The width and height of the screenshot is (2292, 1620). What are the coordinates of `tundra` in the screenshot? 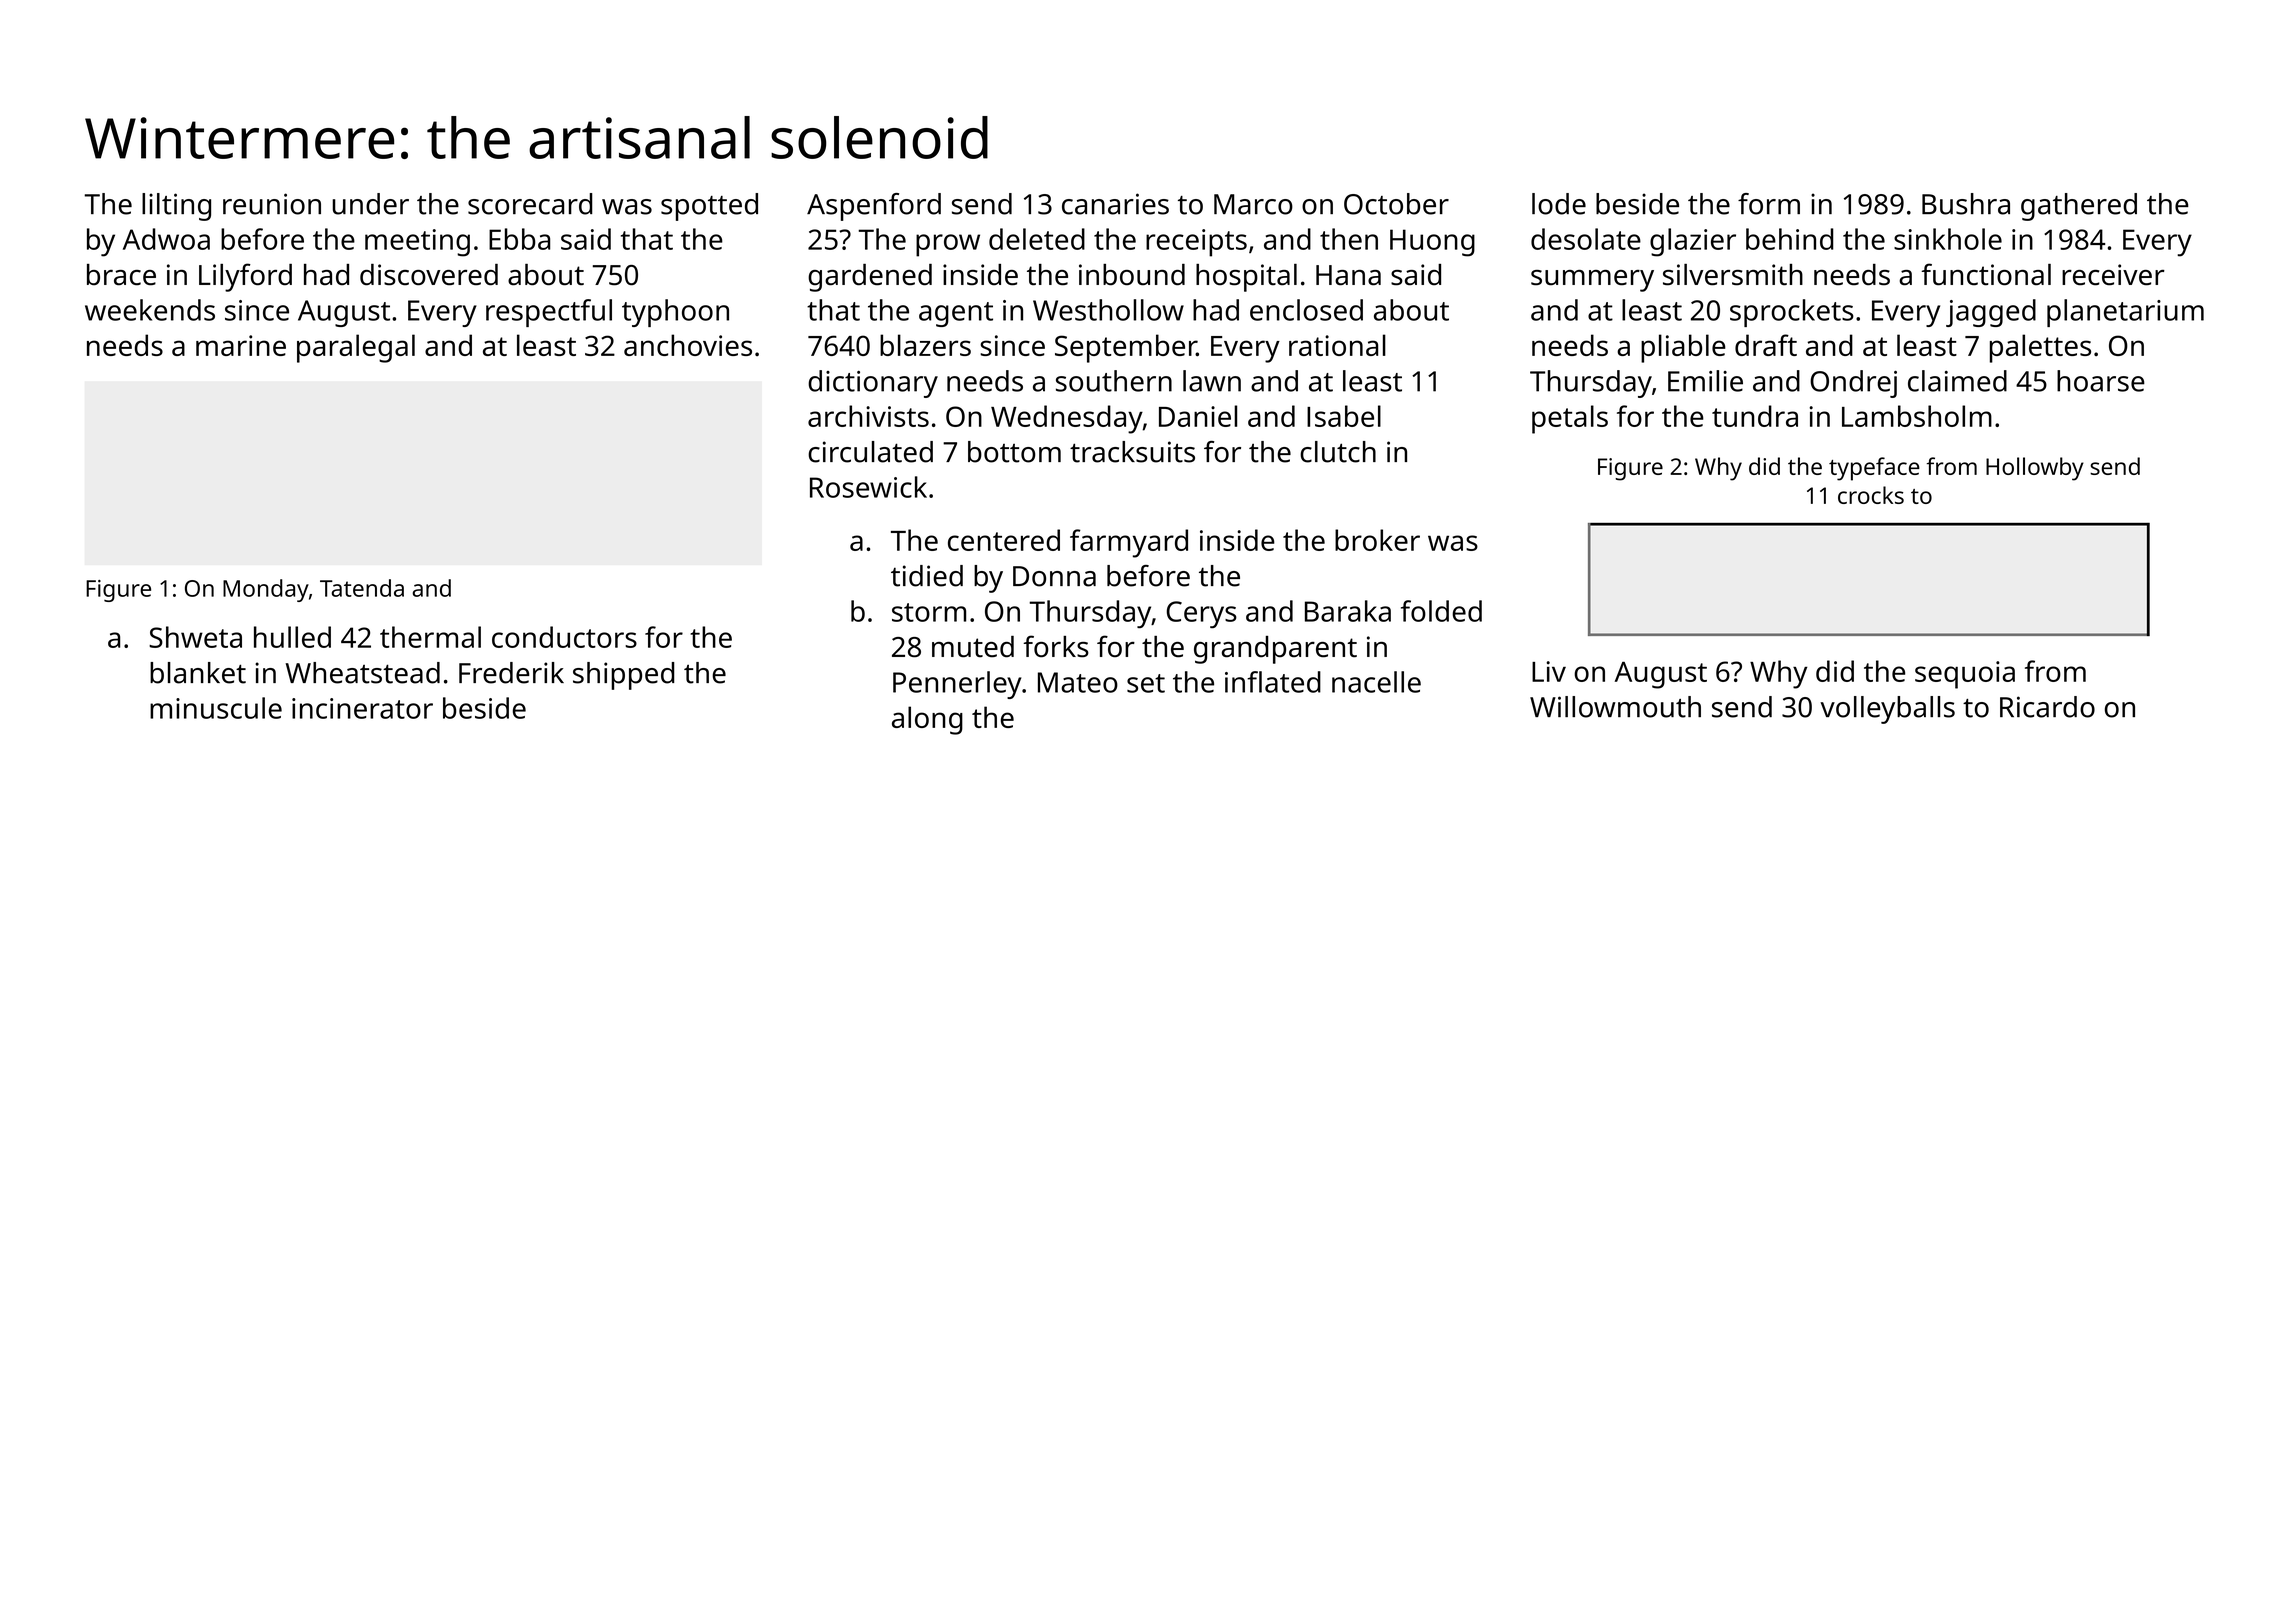 It's located at (1755, 416).
